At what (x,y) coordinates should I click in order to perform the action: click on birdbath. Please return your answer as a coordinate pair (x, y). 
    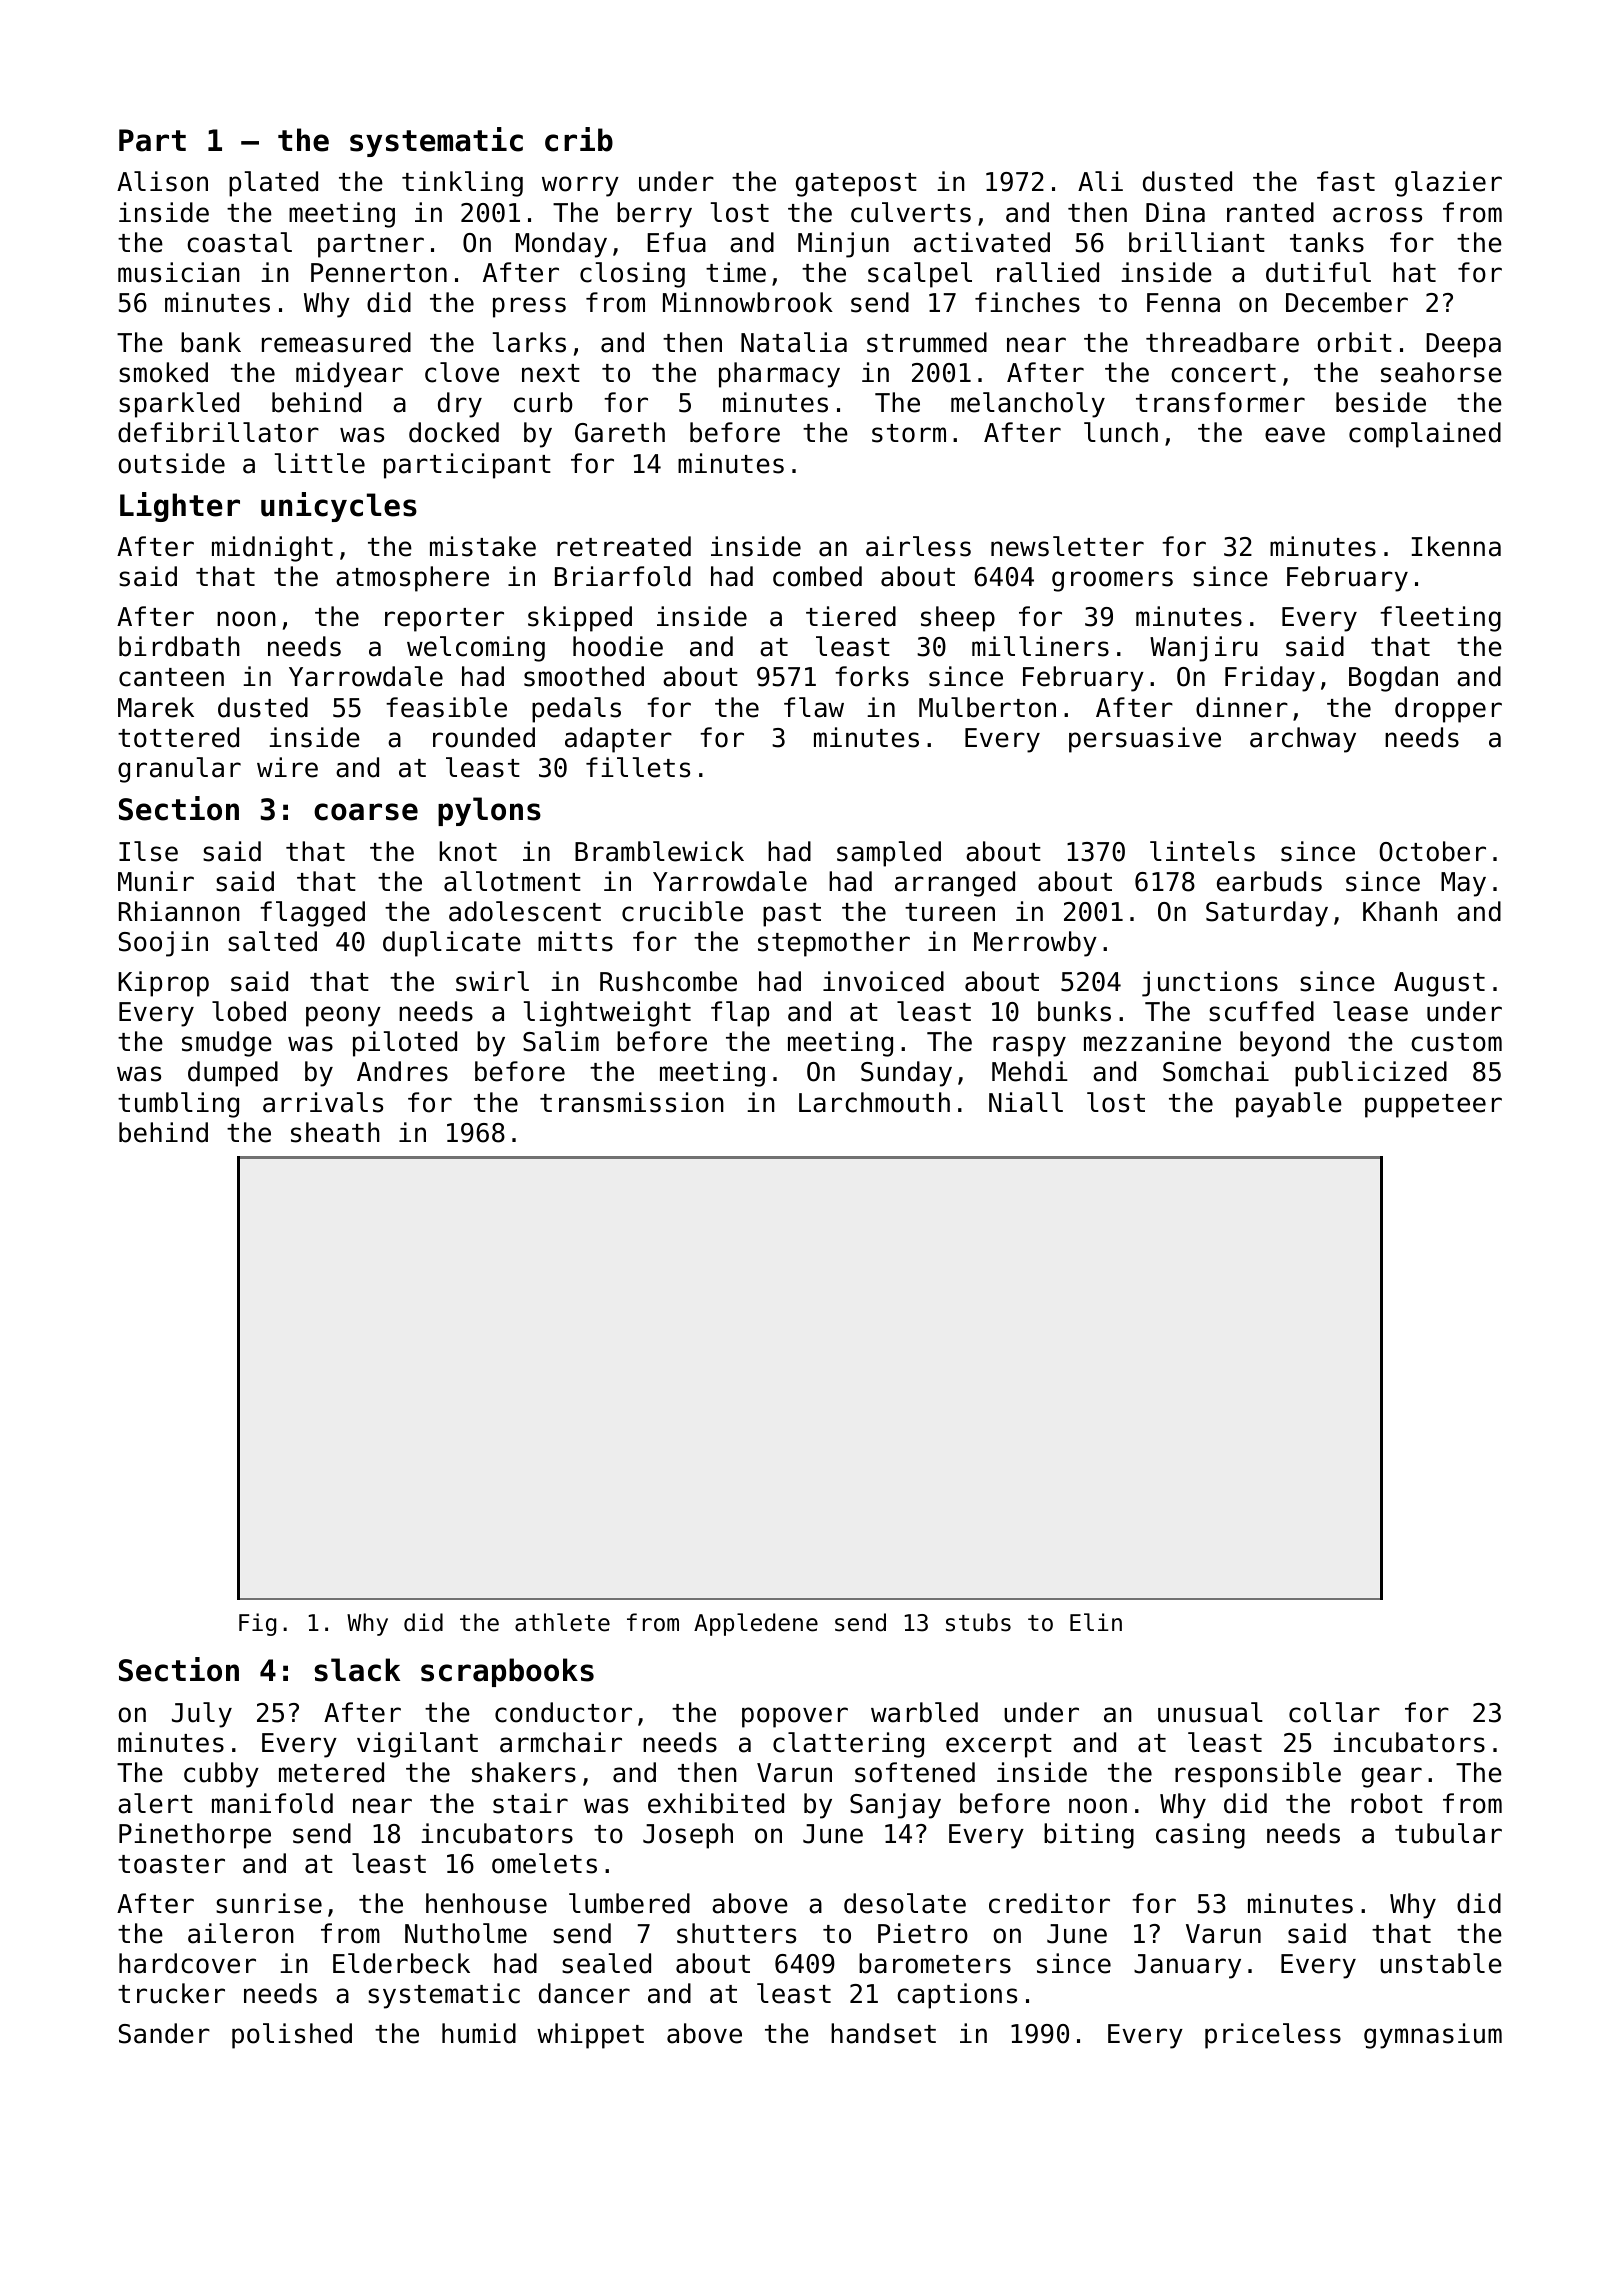
    Looking at the image, I should click on (179, 646).
